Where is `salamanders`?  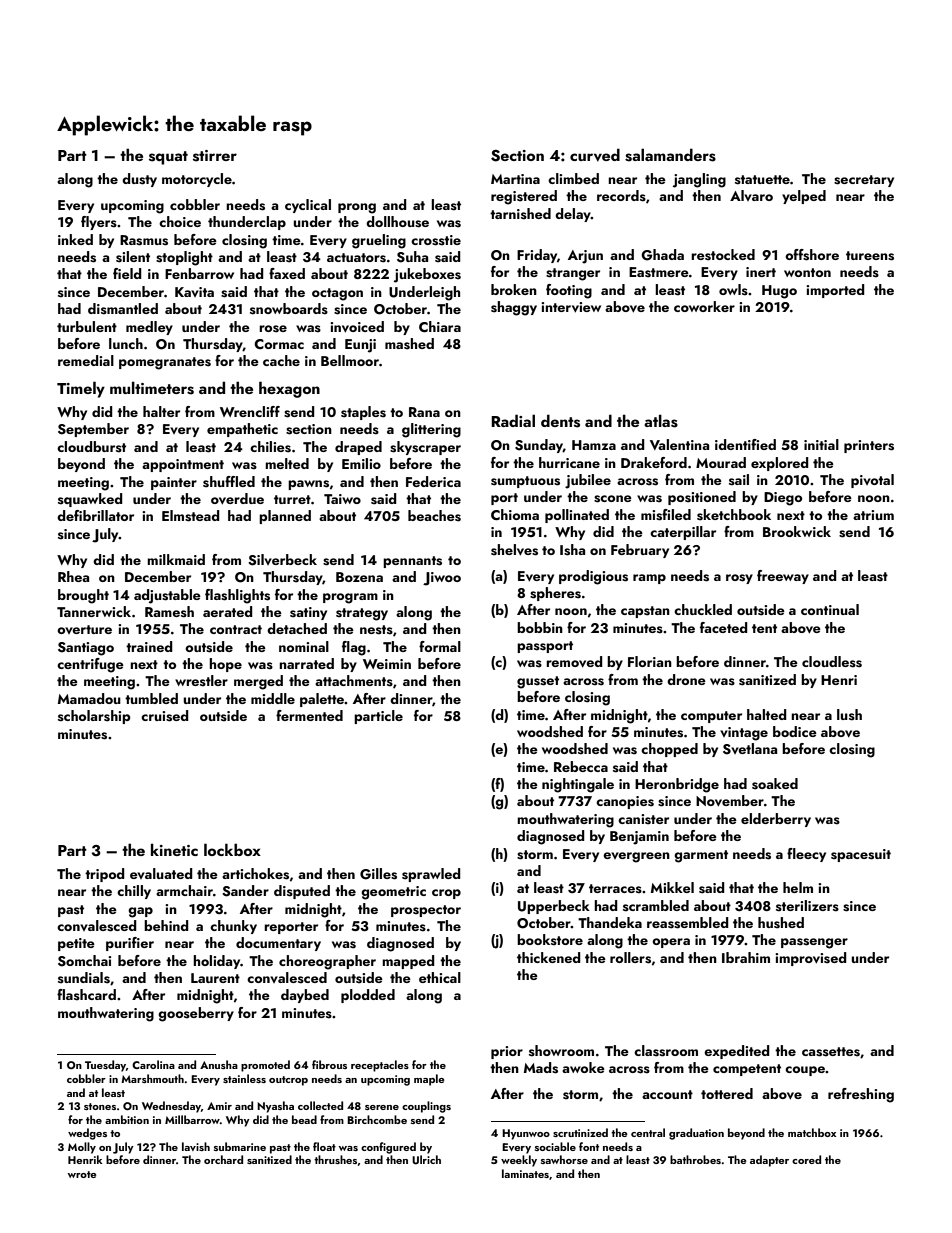
salamanders is located at coordinates (670, 155).
